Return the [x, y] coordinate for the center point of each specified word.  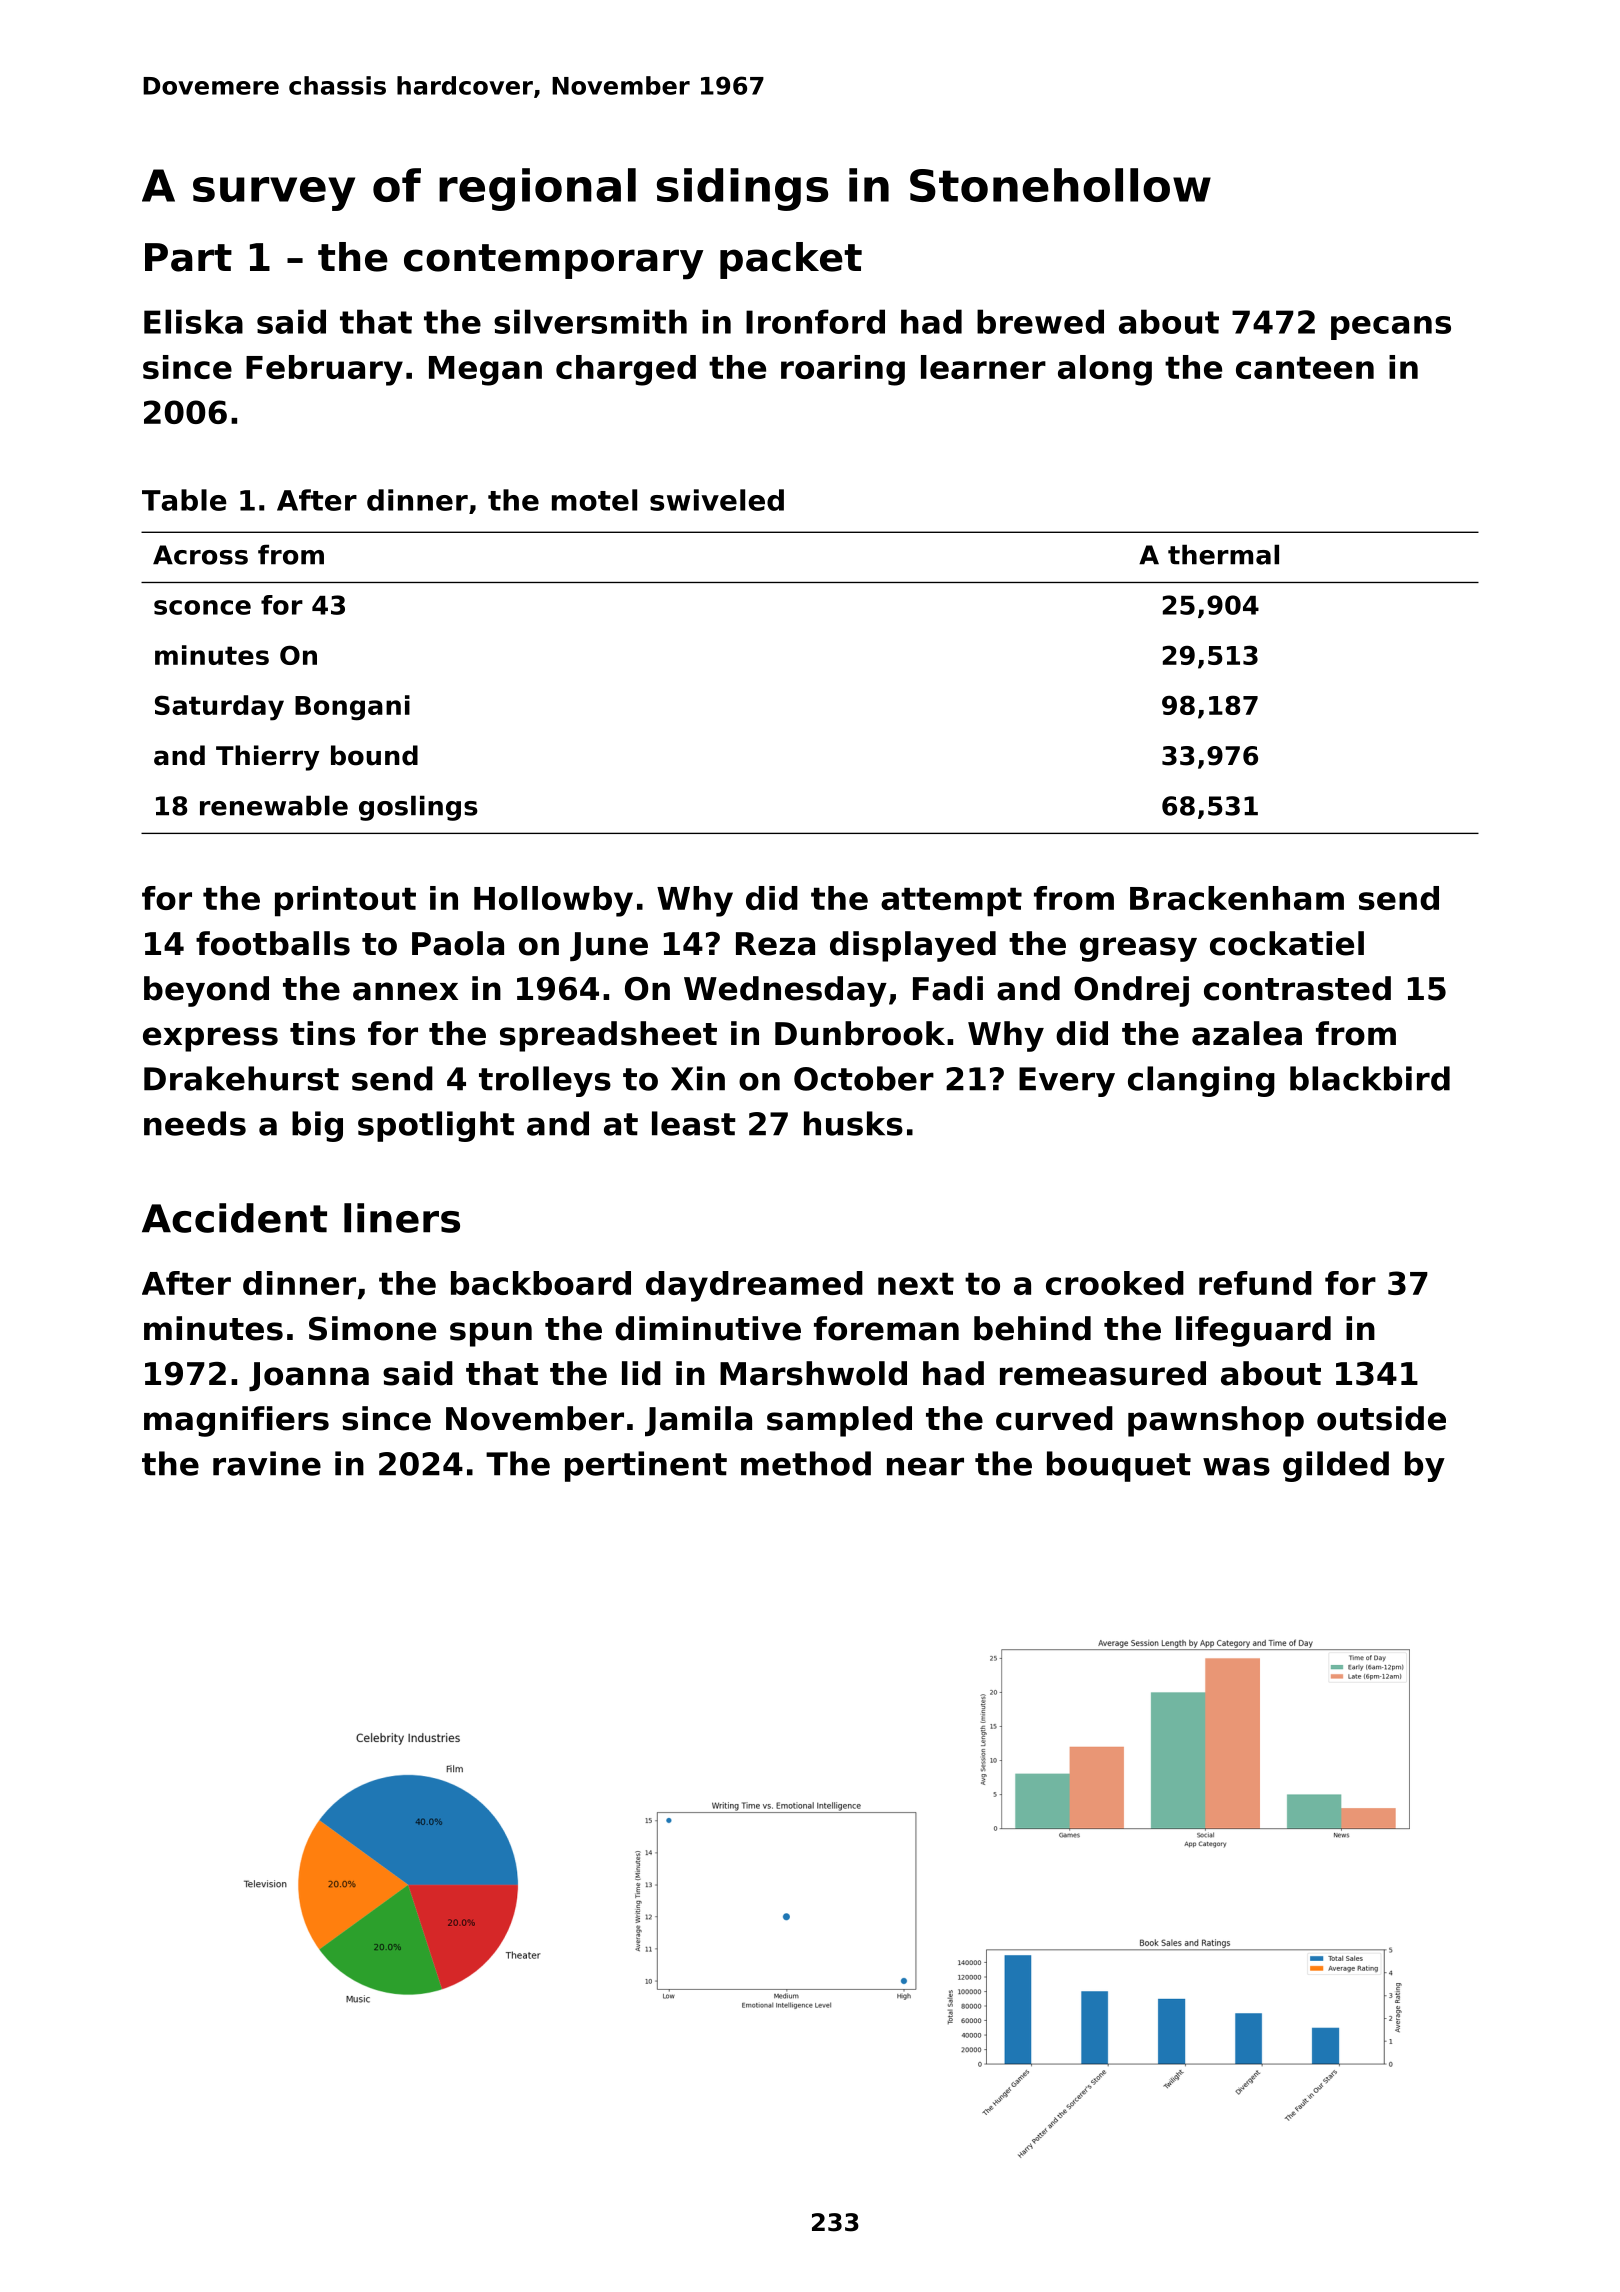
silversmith [590, 321]
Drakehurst [241, 1078]
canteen [1305, 368]
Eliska [193, 321]
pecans [1391, 328]
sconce [202, 607]
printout [345, 901]
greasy [1138, 949]
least [694, 1123]
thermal [1223, 554]
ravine [267, 1463]
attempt [951, 902]
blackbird [1370, 1078]
